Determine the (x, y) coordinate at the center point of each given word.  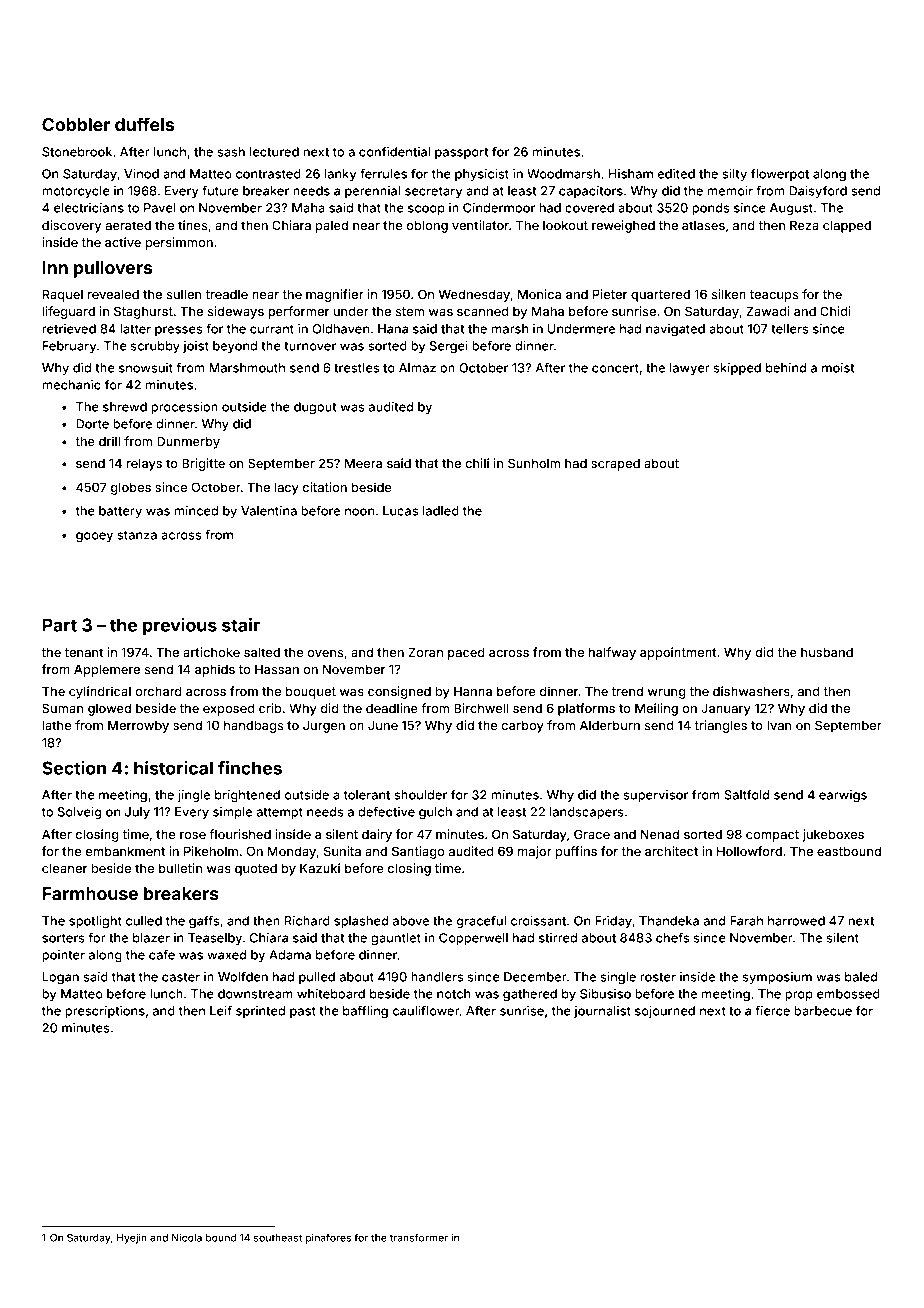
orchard (158, 691)
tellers (790, 329)
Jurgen (324, 726)
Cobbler (76, 124)
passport (461, 153)
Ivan (779, 725)
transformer (419, 1237)
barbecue (823, 1011)
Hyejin (132, 1239)
